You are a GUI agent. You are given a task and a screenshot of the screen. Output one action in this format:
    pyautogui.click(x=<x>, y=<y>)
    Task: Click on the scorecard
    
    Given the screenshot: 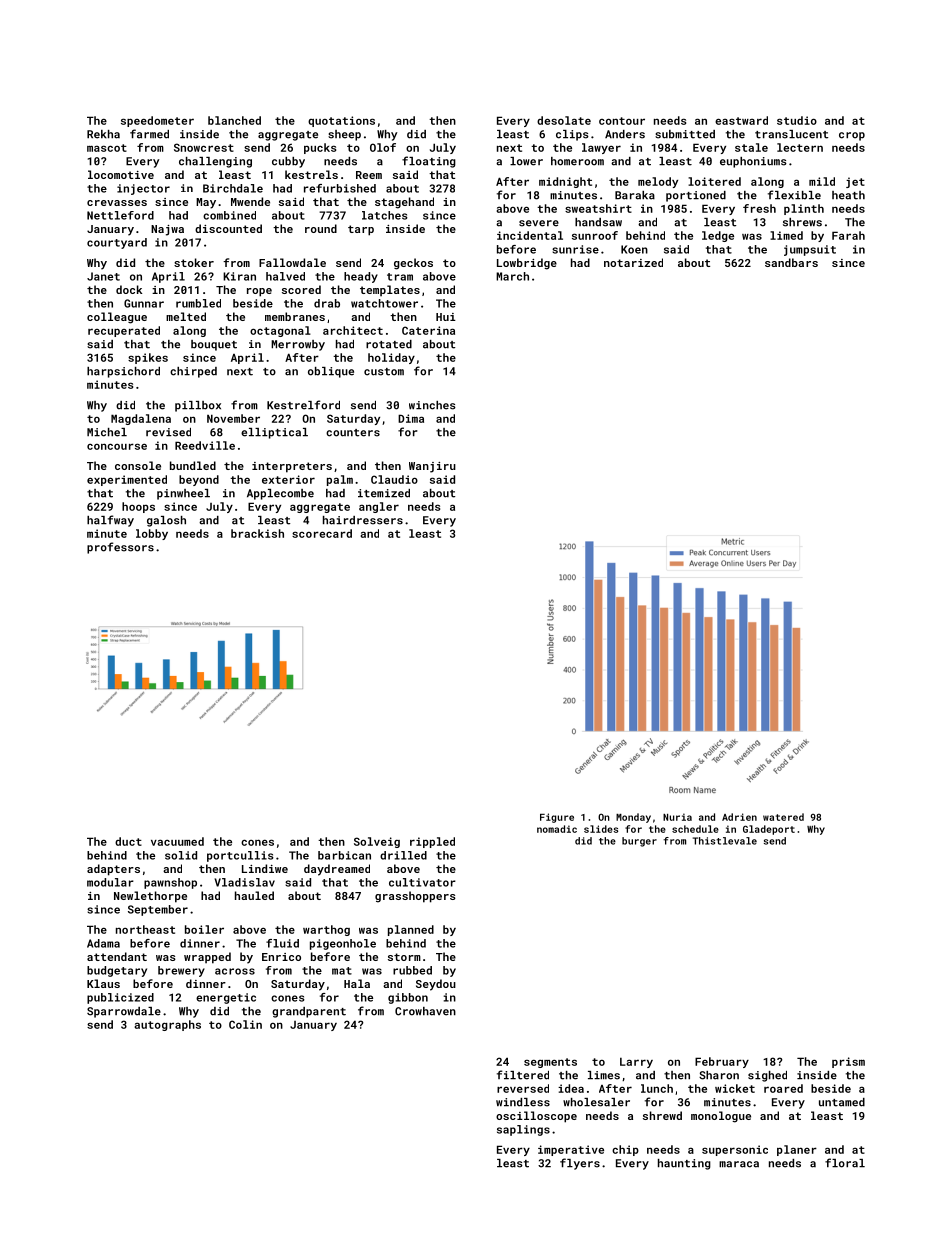 What is the action you would take?
    pyautogui.click(x=322, y=533)
